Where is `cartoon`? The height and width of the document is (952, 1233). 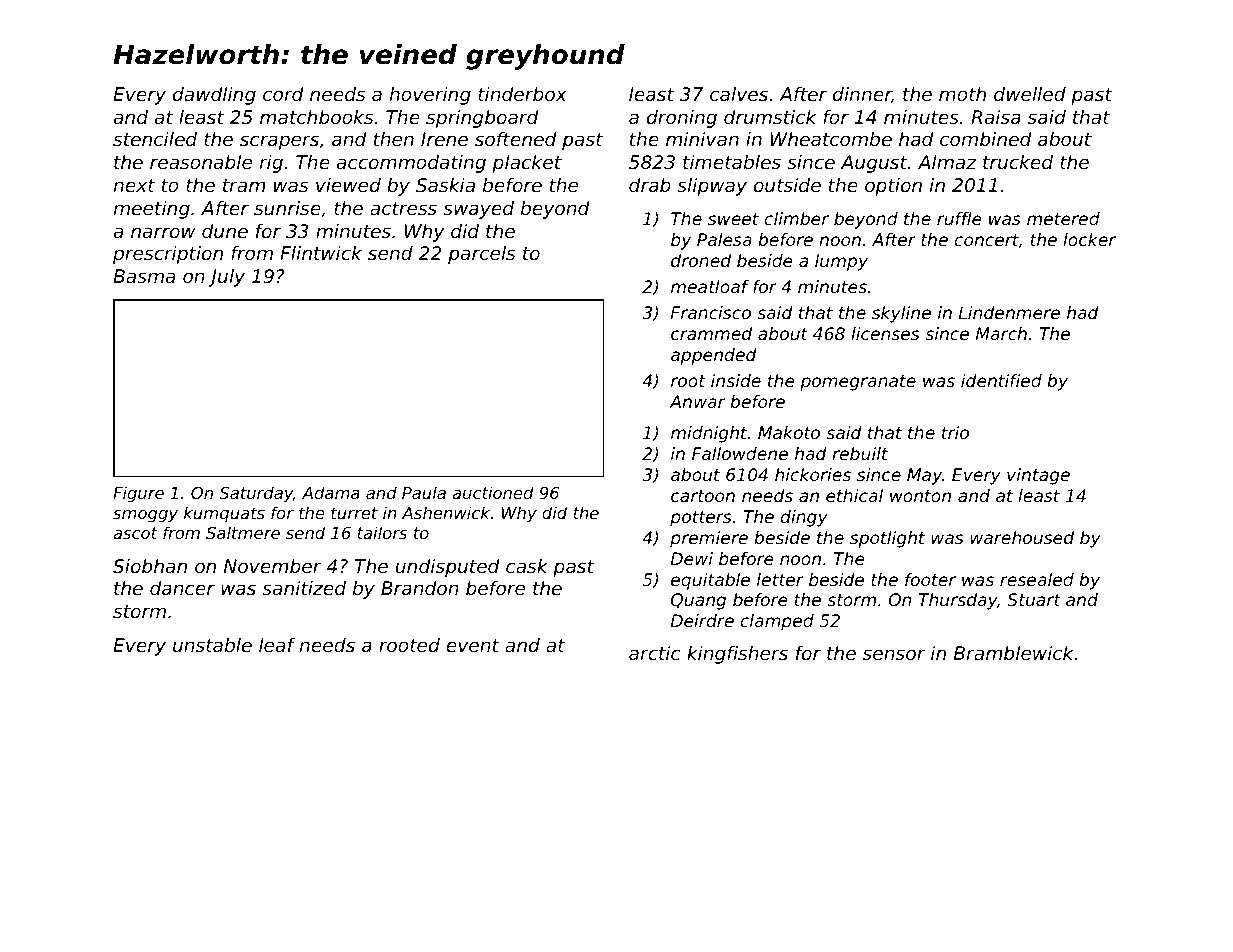 cartoon is located at coordinates (703, 496).
